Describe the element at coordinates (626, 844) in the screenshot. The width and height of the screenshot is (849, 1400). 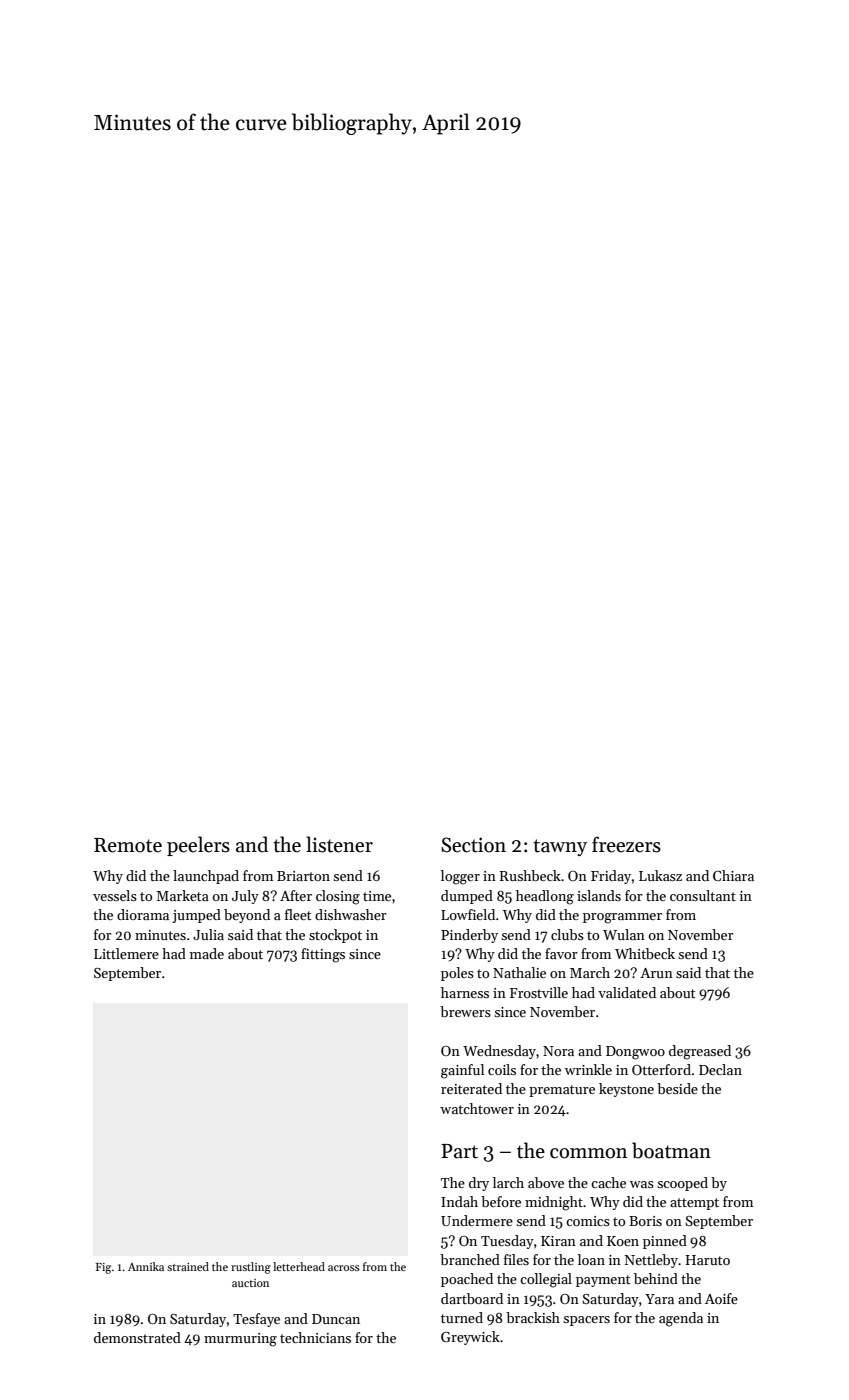
I see `freezers` at that location.
